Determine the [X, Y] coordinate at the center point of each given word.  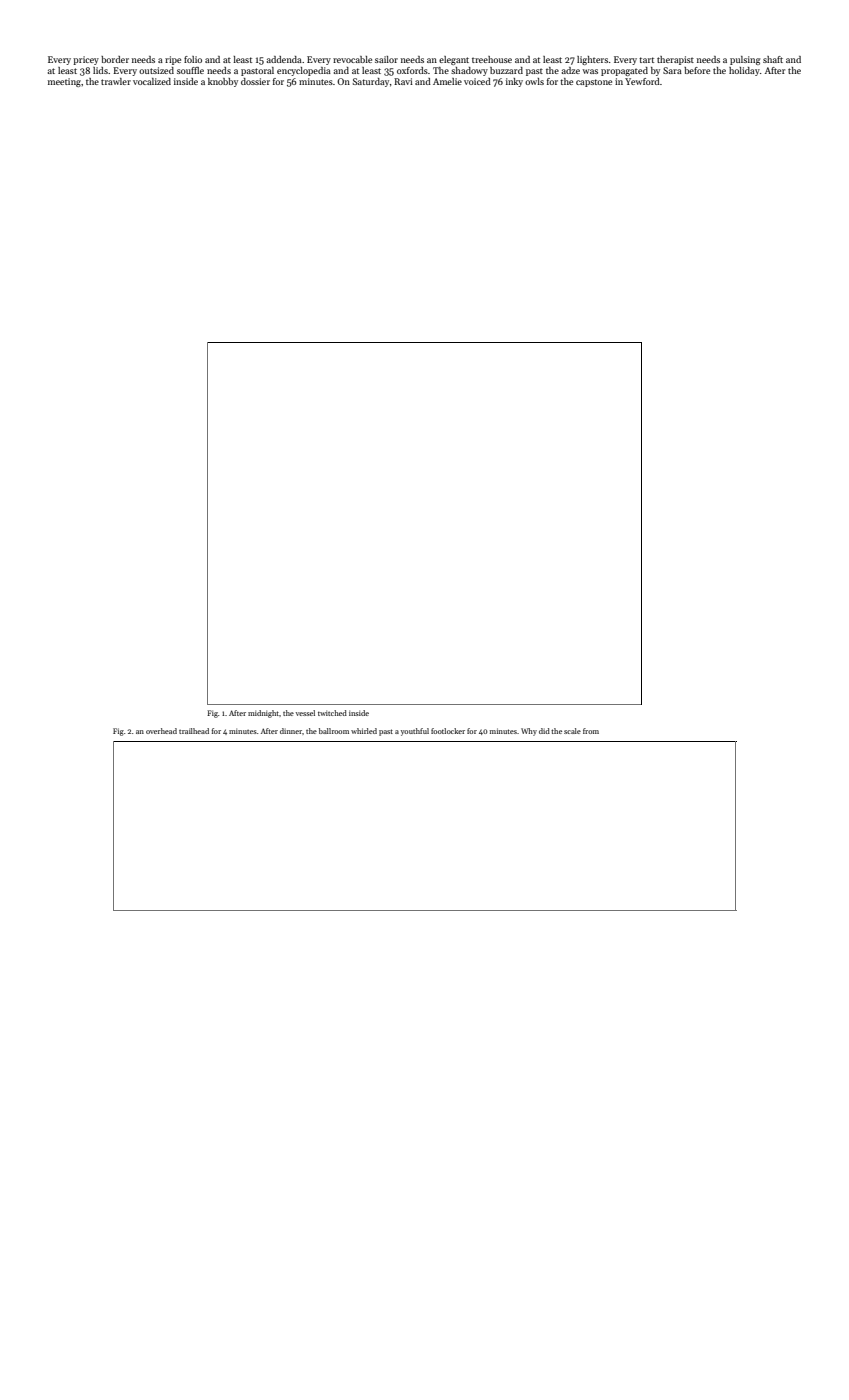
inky [514, 82]
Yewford [642, 81]
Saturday [371, 82]
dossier [255, 81]
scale [572, 731]
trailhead [194, 731]
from [591, 731]
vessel [305, 713]
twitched [332, 713]
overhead [161, 731]
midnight [263, 714]
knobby [223, 82]
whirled [364, 731]
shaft [773, 59]
